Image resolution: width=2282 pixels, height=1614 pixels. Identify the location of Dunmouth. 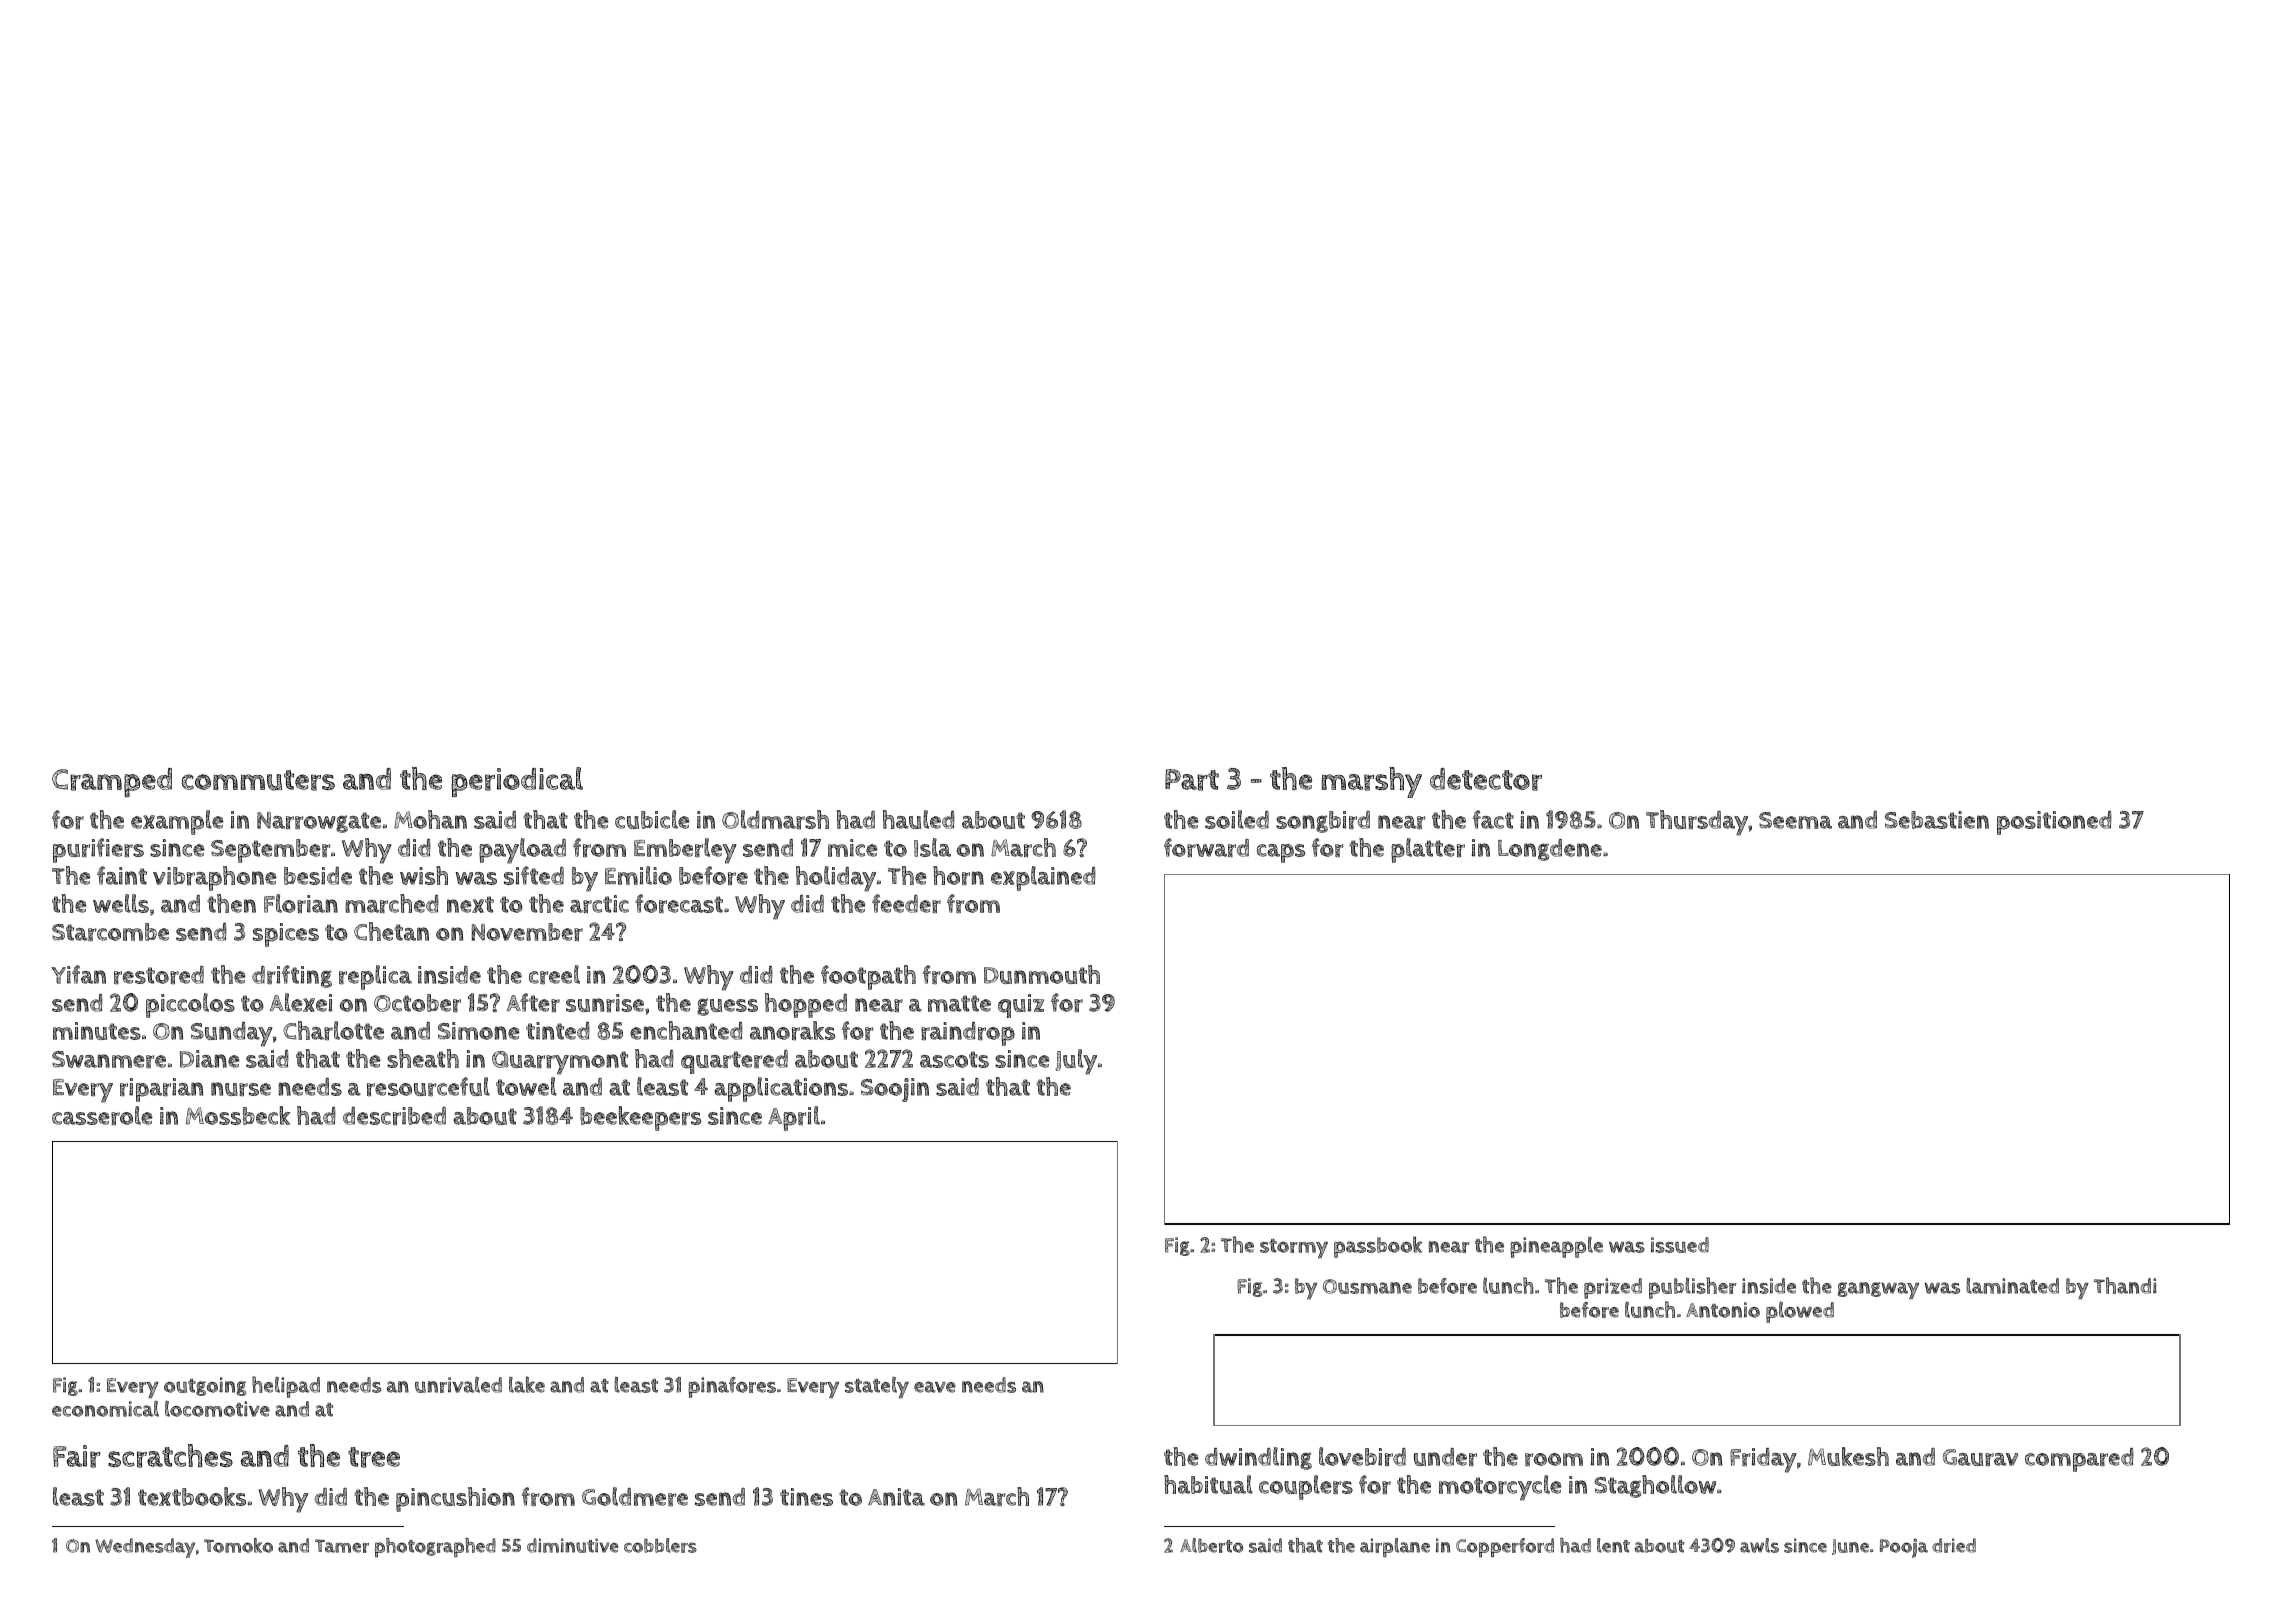
(1042, 974).
